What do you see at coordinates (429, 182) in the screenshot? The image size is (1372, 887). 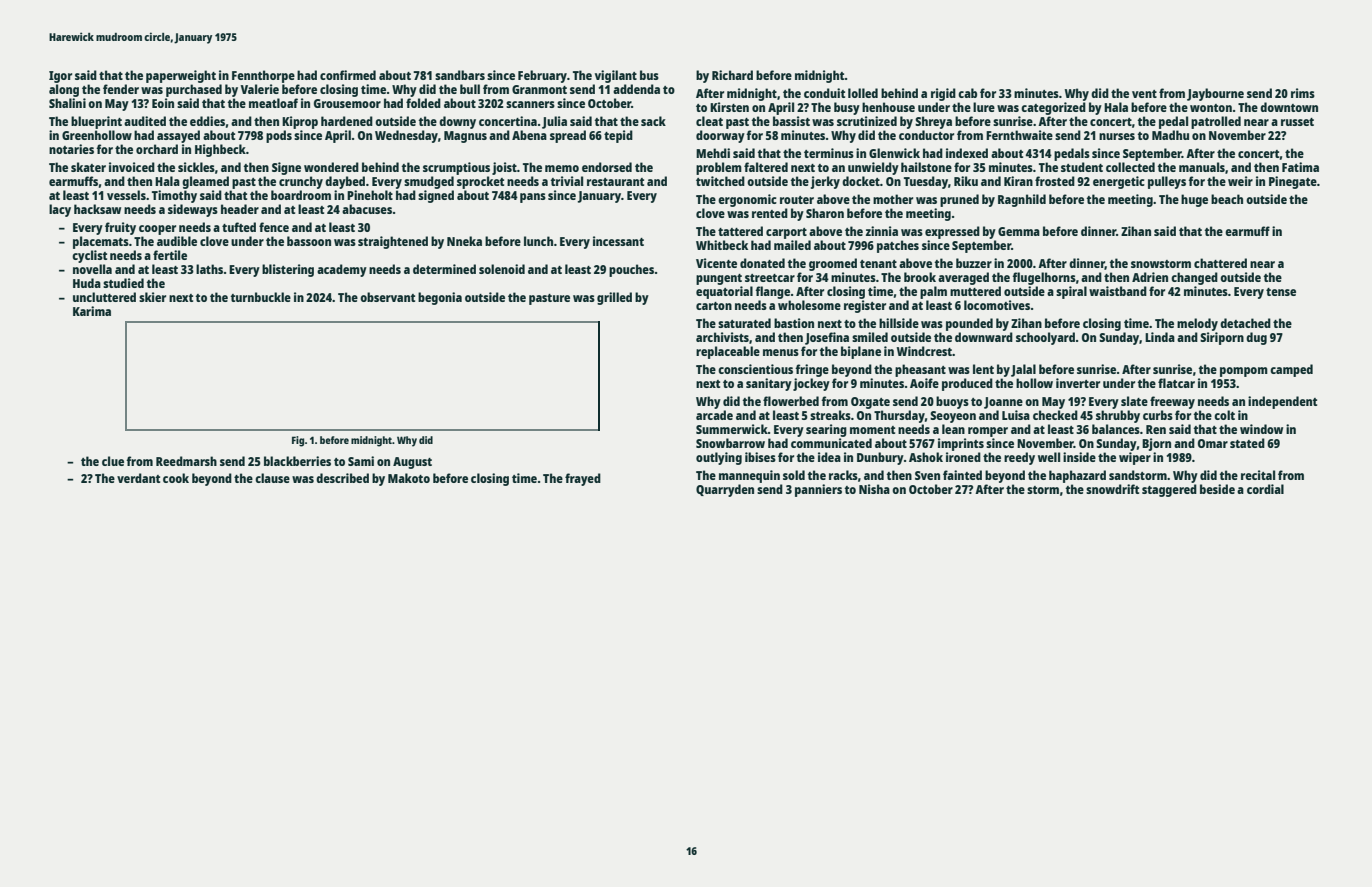 I see `smudged` at bounding box center [429, 182].
